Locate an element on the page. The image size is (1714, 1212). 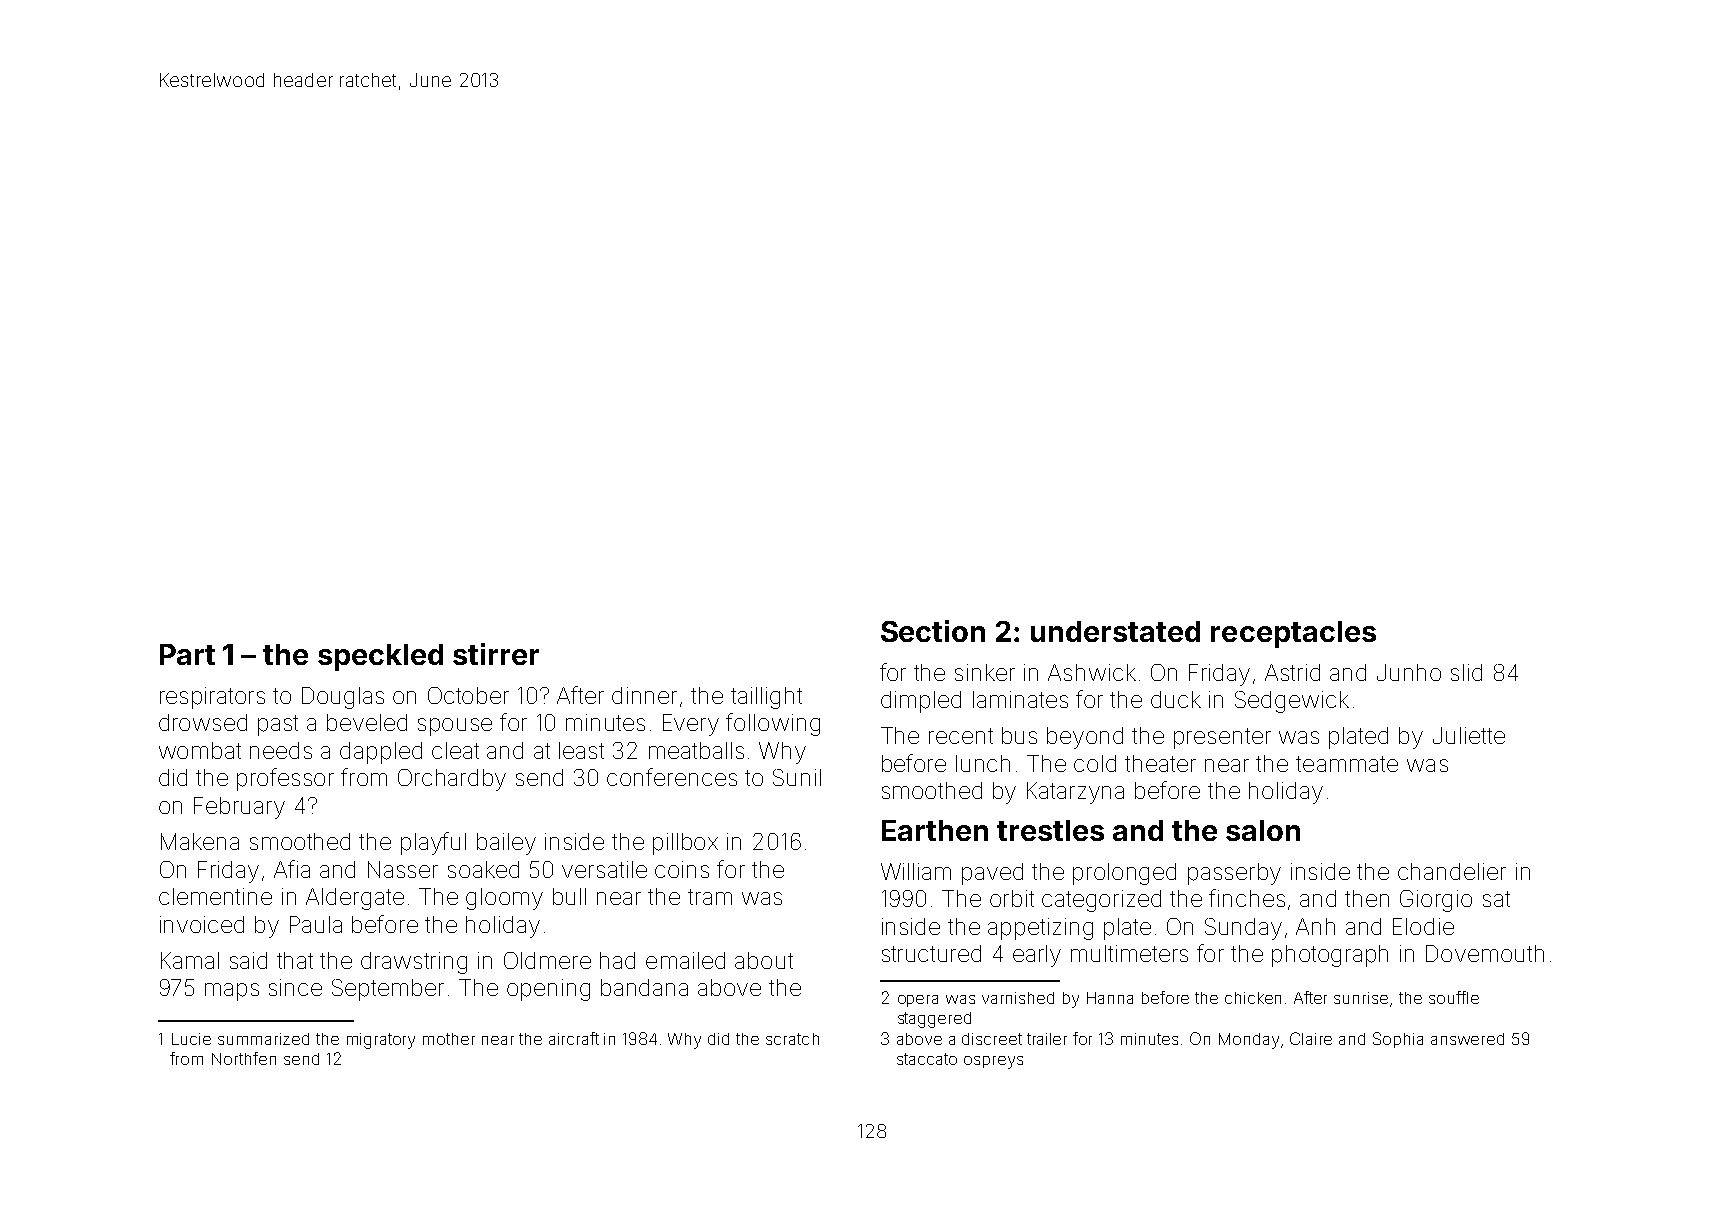
salon is located at coordinates (1263, 830).
